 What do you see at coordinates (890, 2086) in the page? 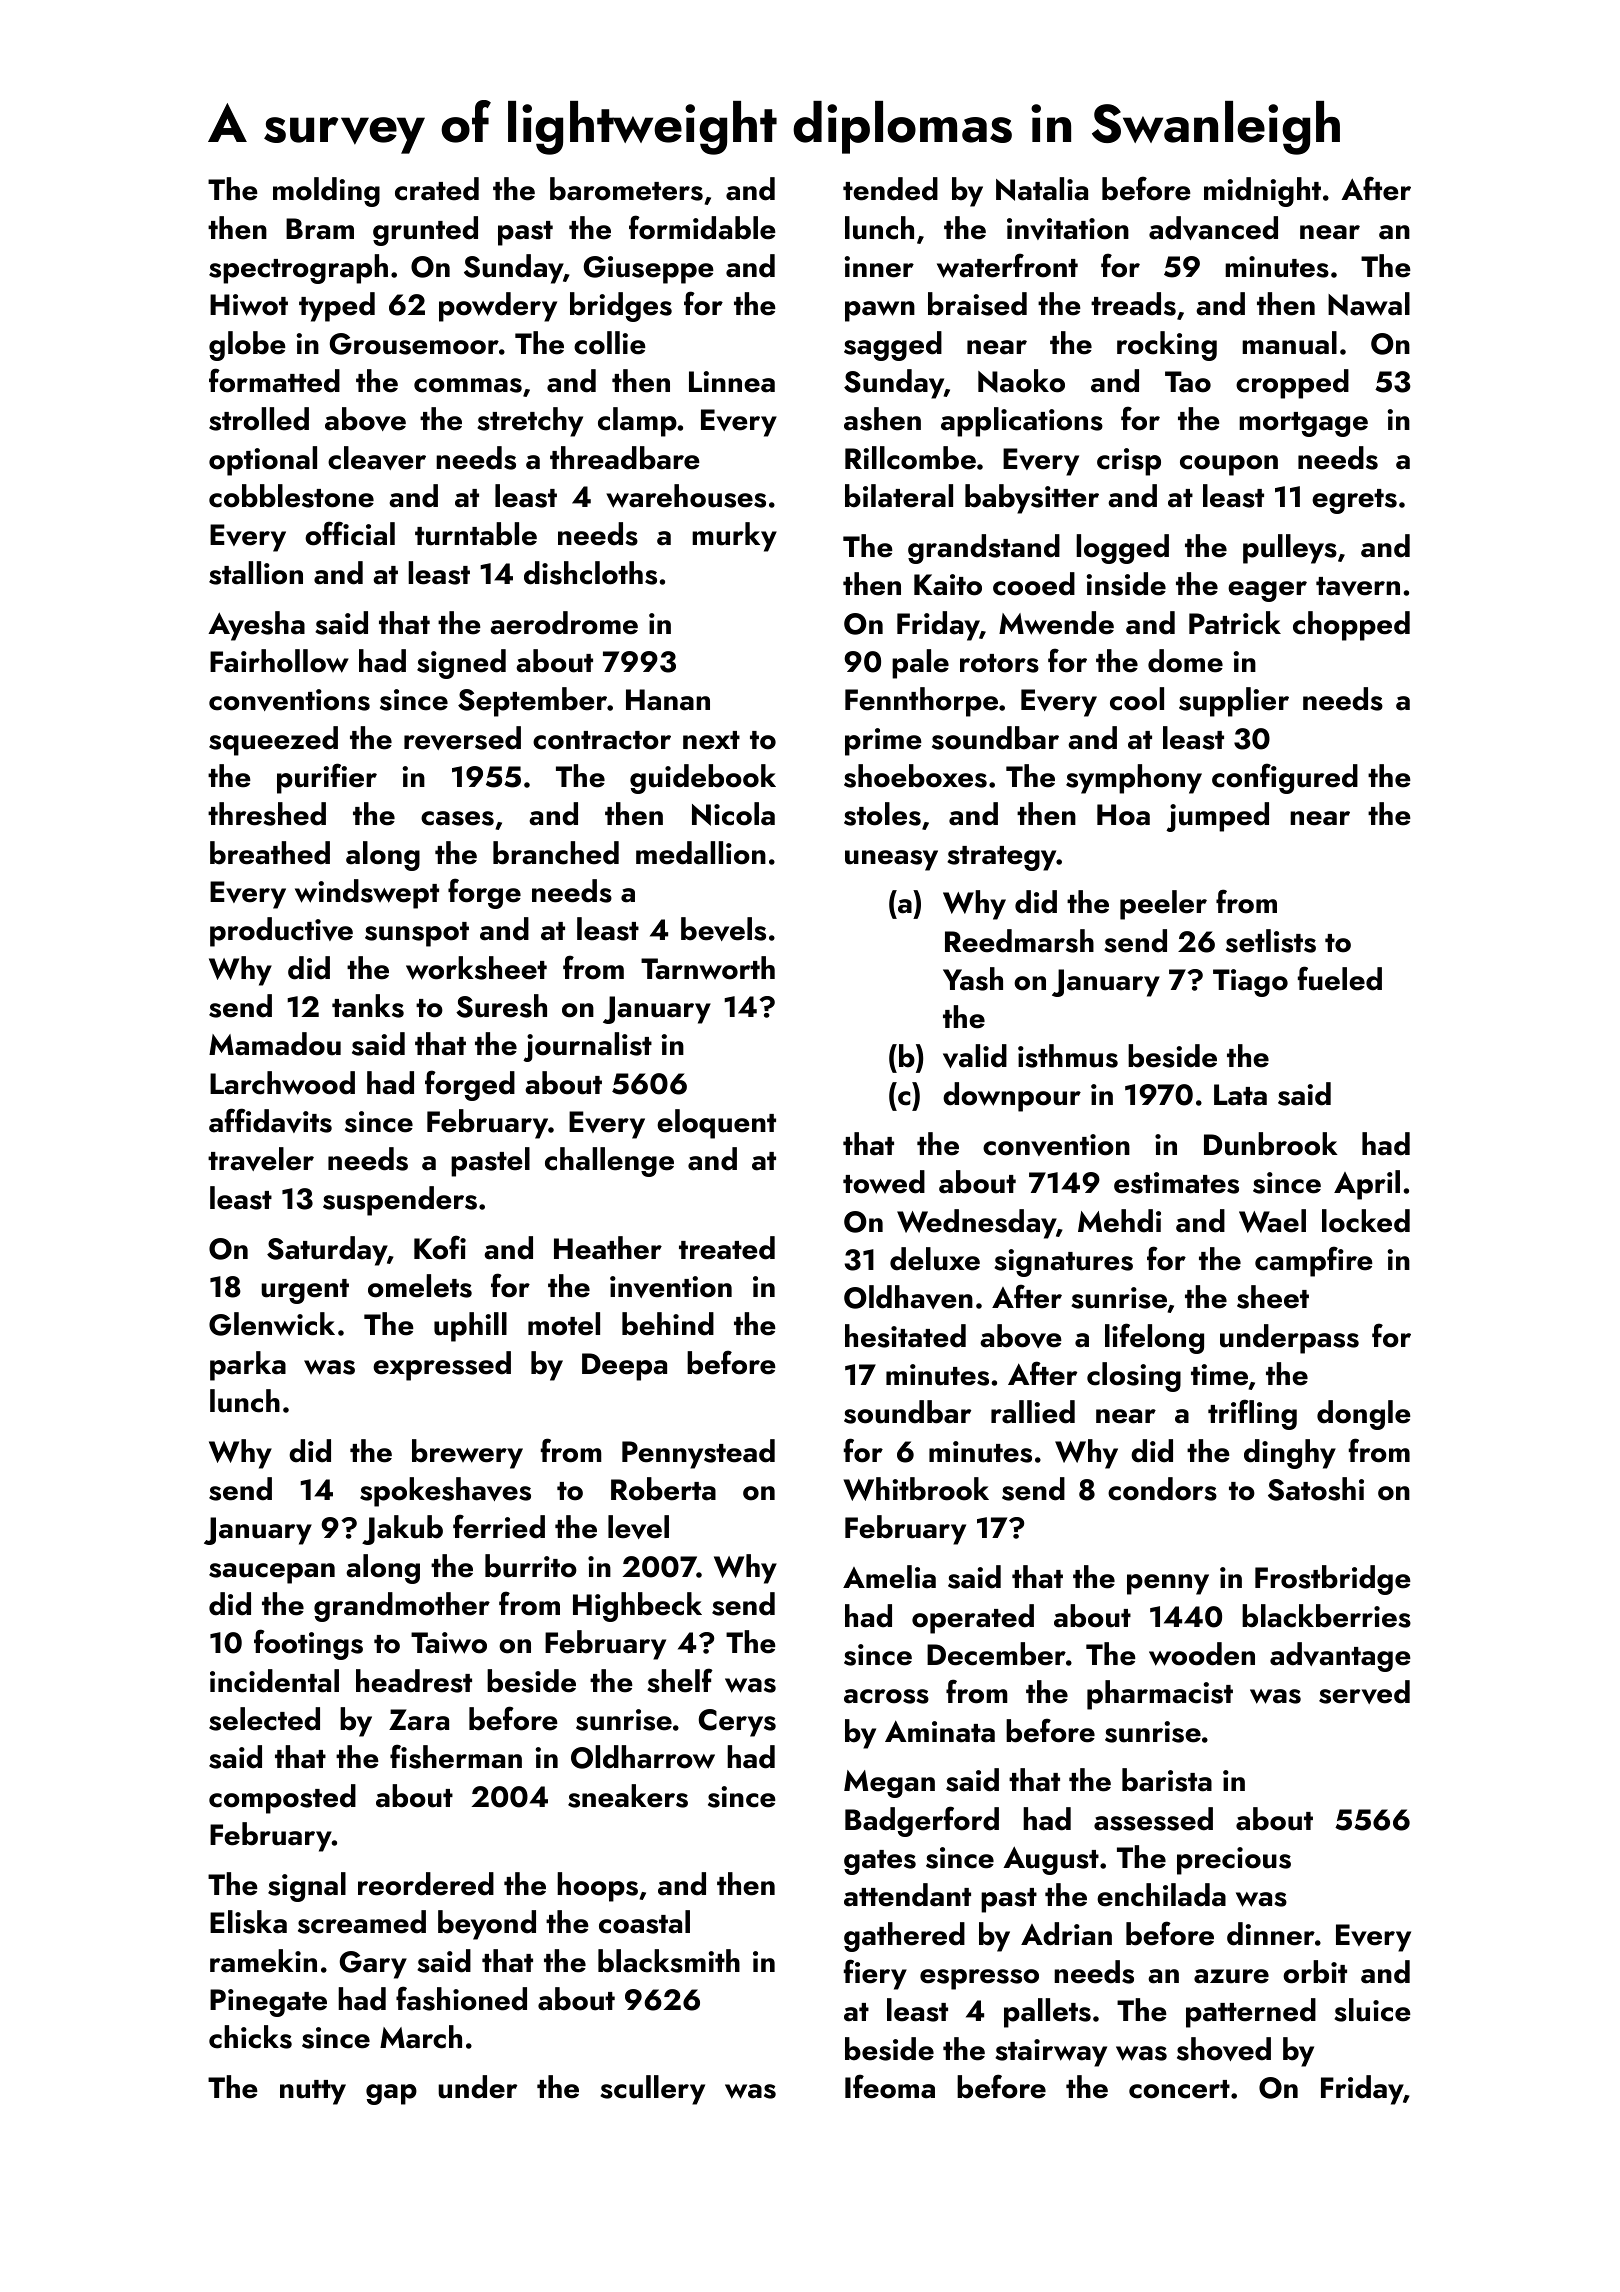
I see `Ifeoma` at bounding box center [890, 2086].
